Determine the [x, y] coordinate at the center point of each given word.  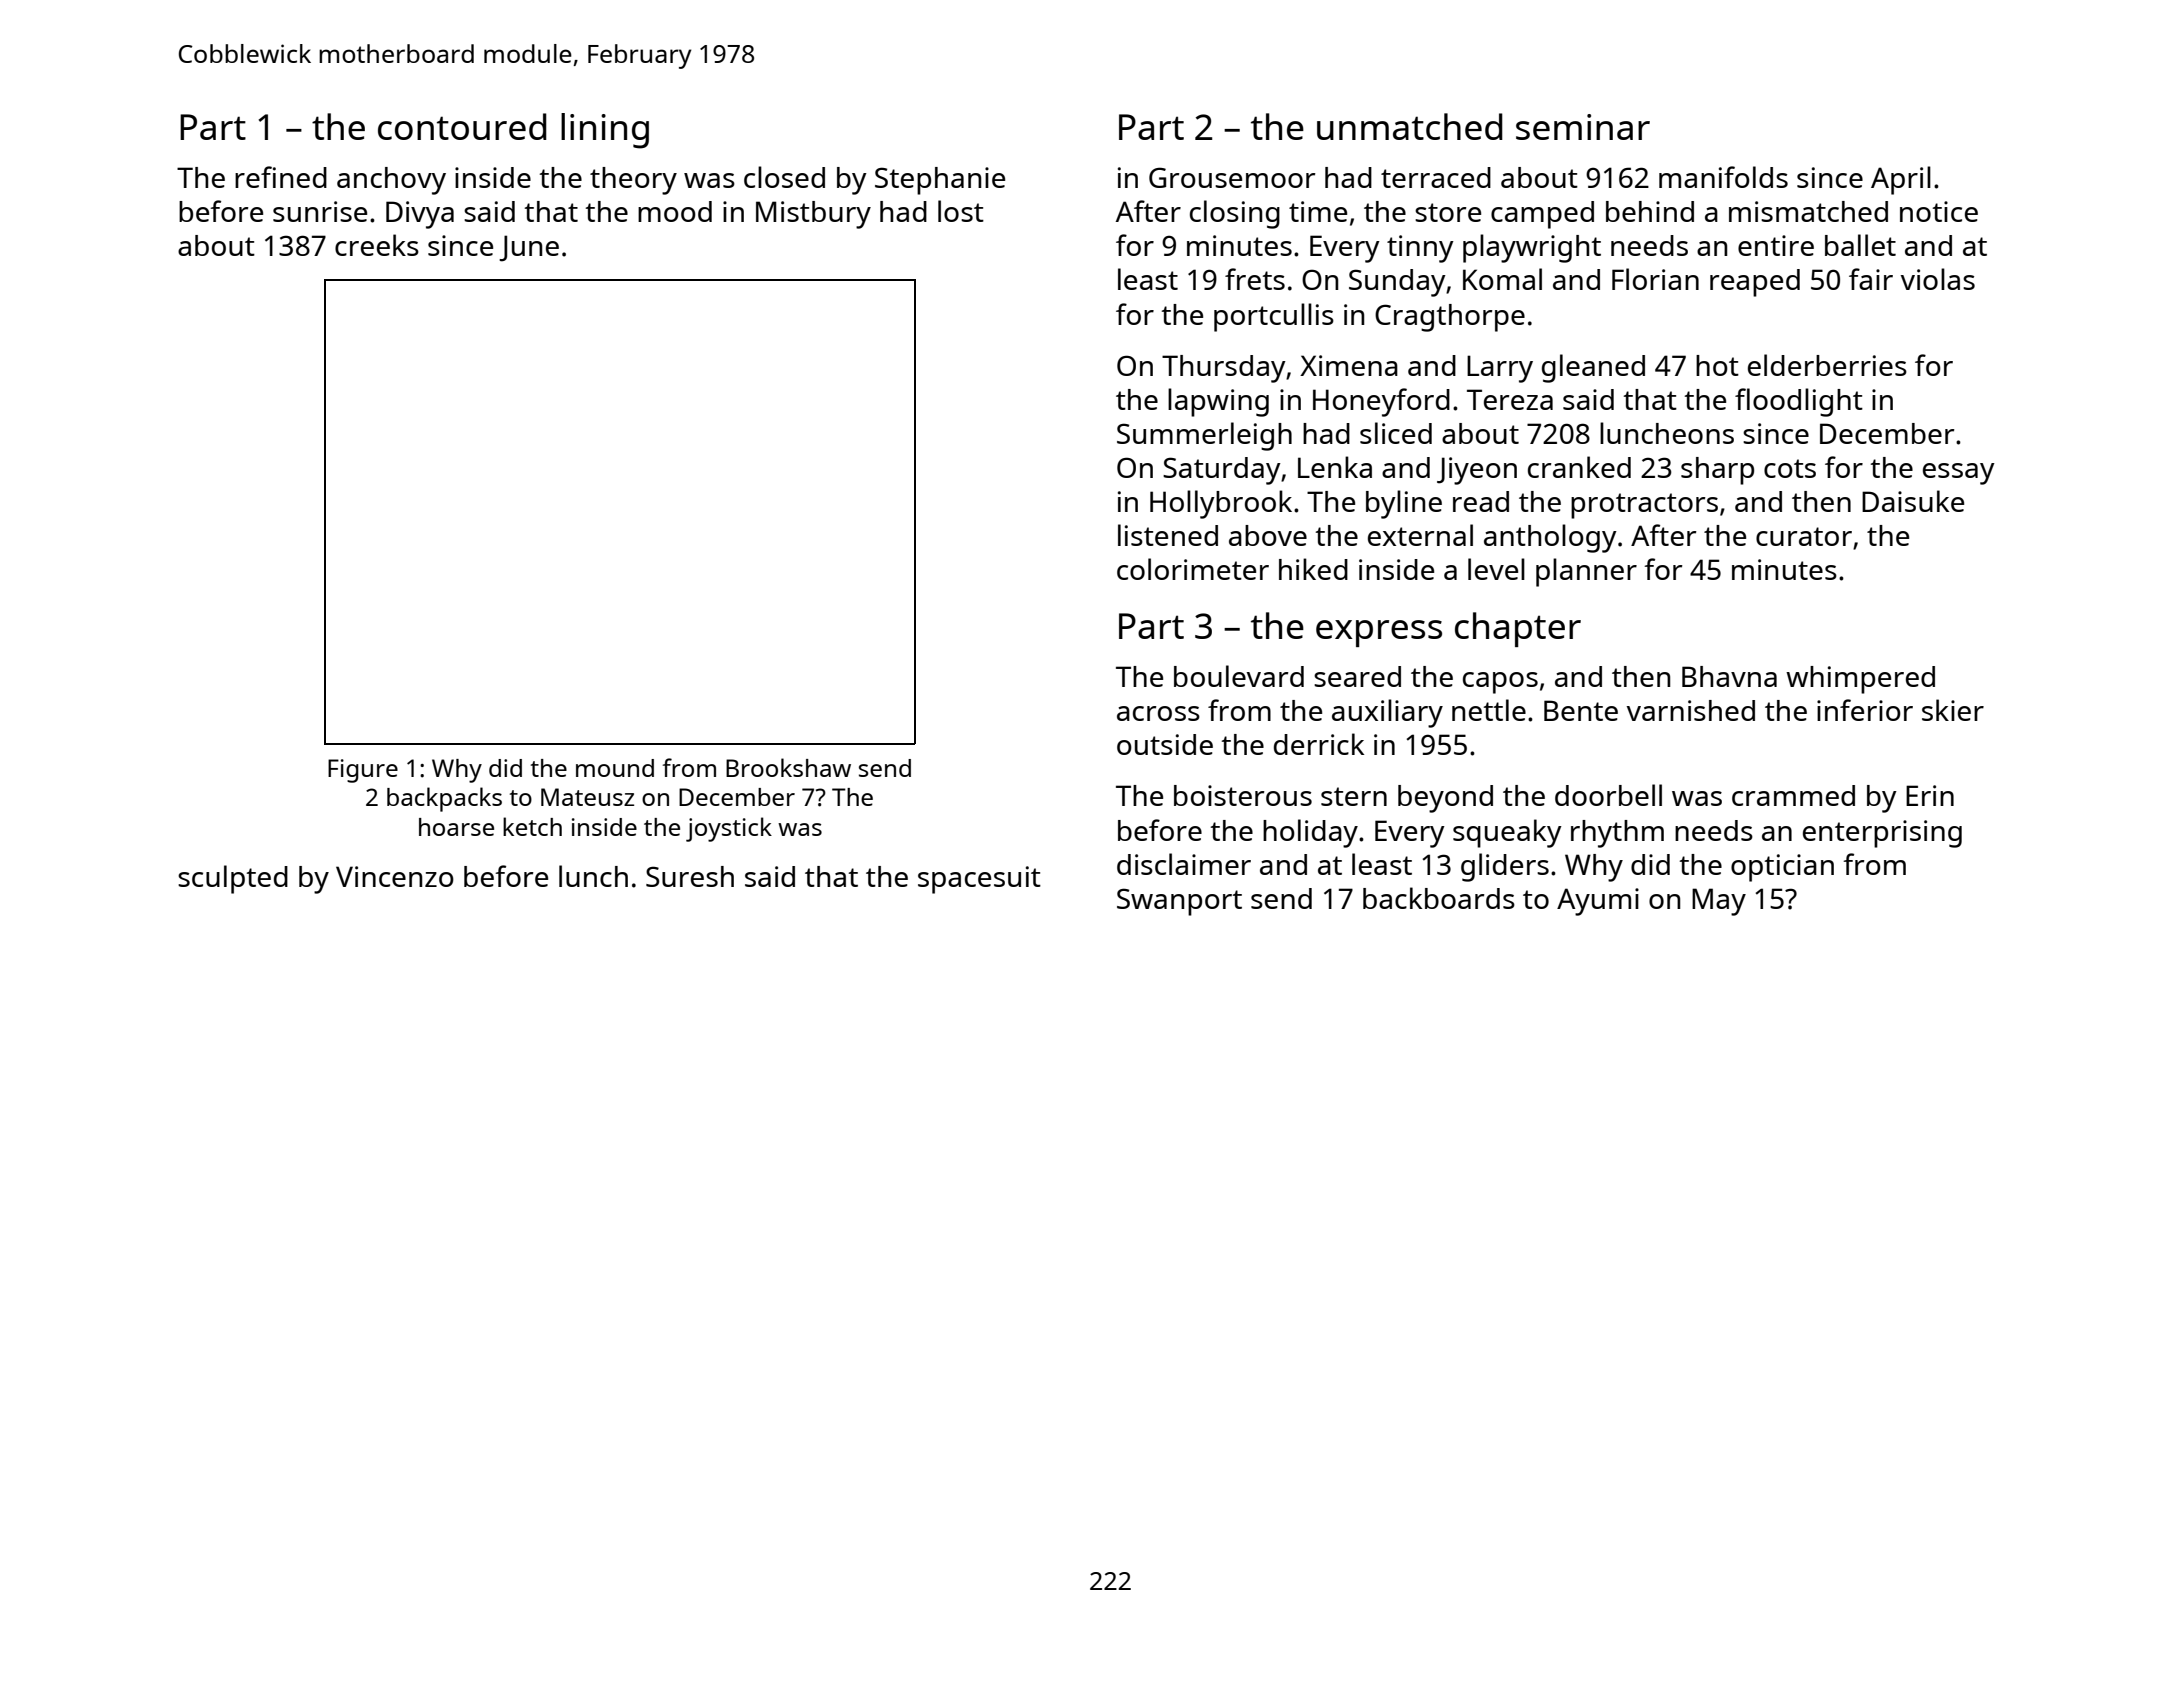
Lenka [1335, 467]
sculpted [233, 879]
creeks [377, 245]
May [1719, 902]
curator [1804, 536]
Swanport [1179, 902]
